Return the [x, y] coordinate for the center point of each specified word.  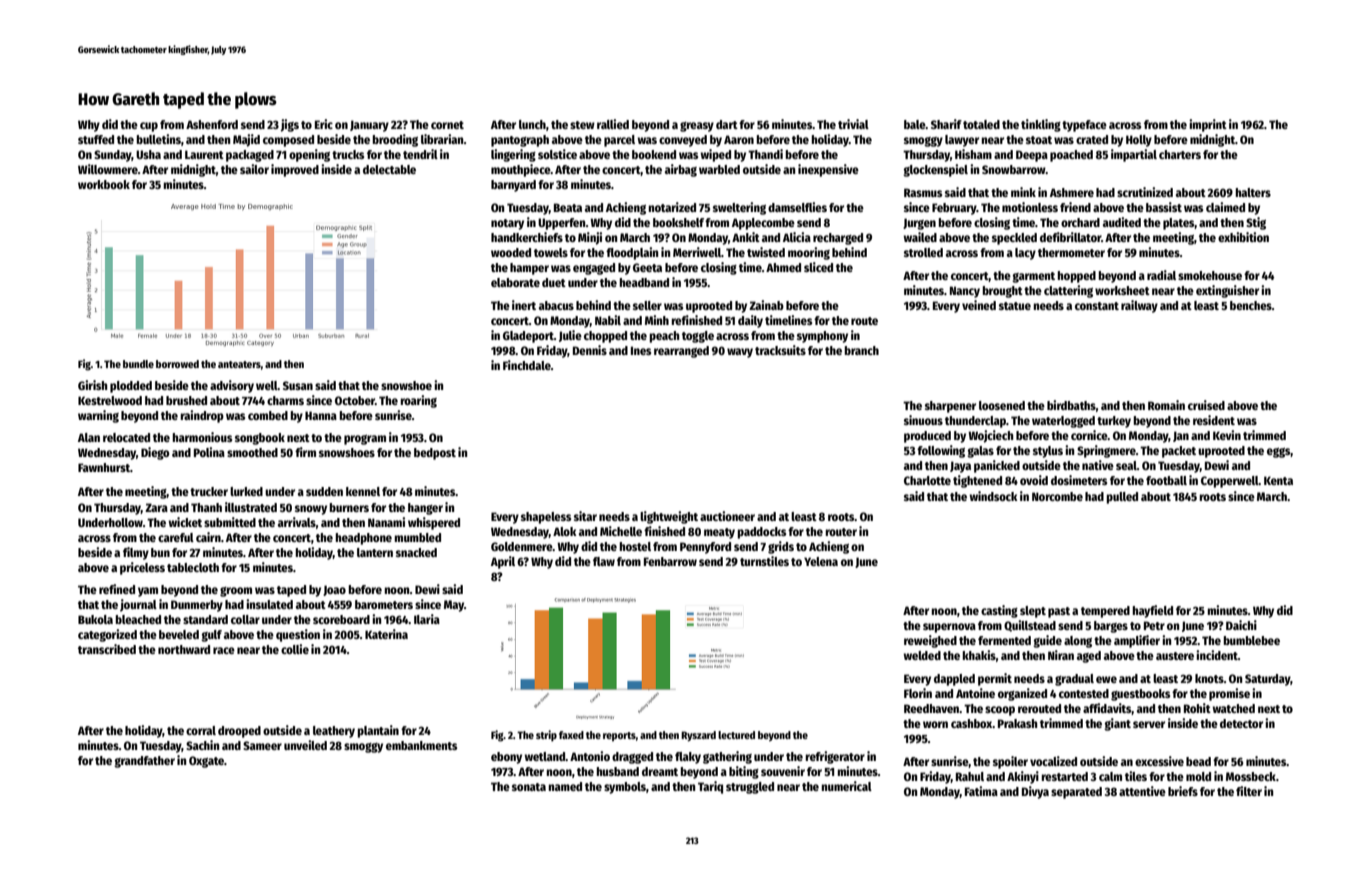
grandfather [144, 762]
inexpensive [828, 170]
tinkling [1041, 125]
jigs [289, 125]
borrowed [177, 364]
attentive [1142, 791]
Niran [1061, 655]
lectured [736, 735]
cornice [1089, 435]
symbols [625, 788]
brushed [186, 400]
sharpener [950, 407]
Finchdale [527, 365]
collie [295, 649]
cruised [1206, 405]
